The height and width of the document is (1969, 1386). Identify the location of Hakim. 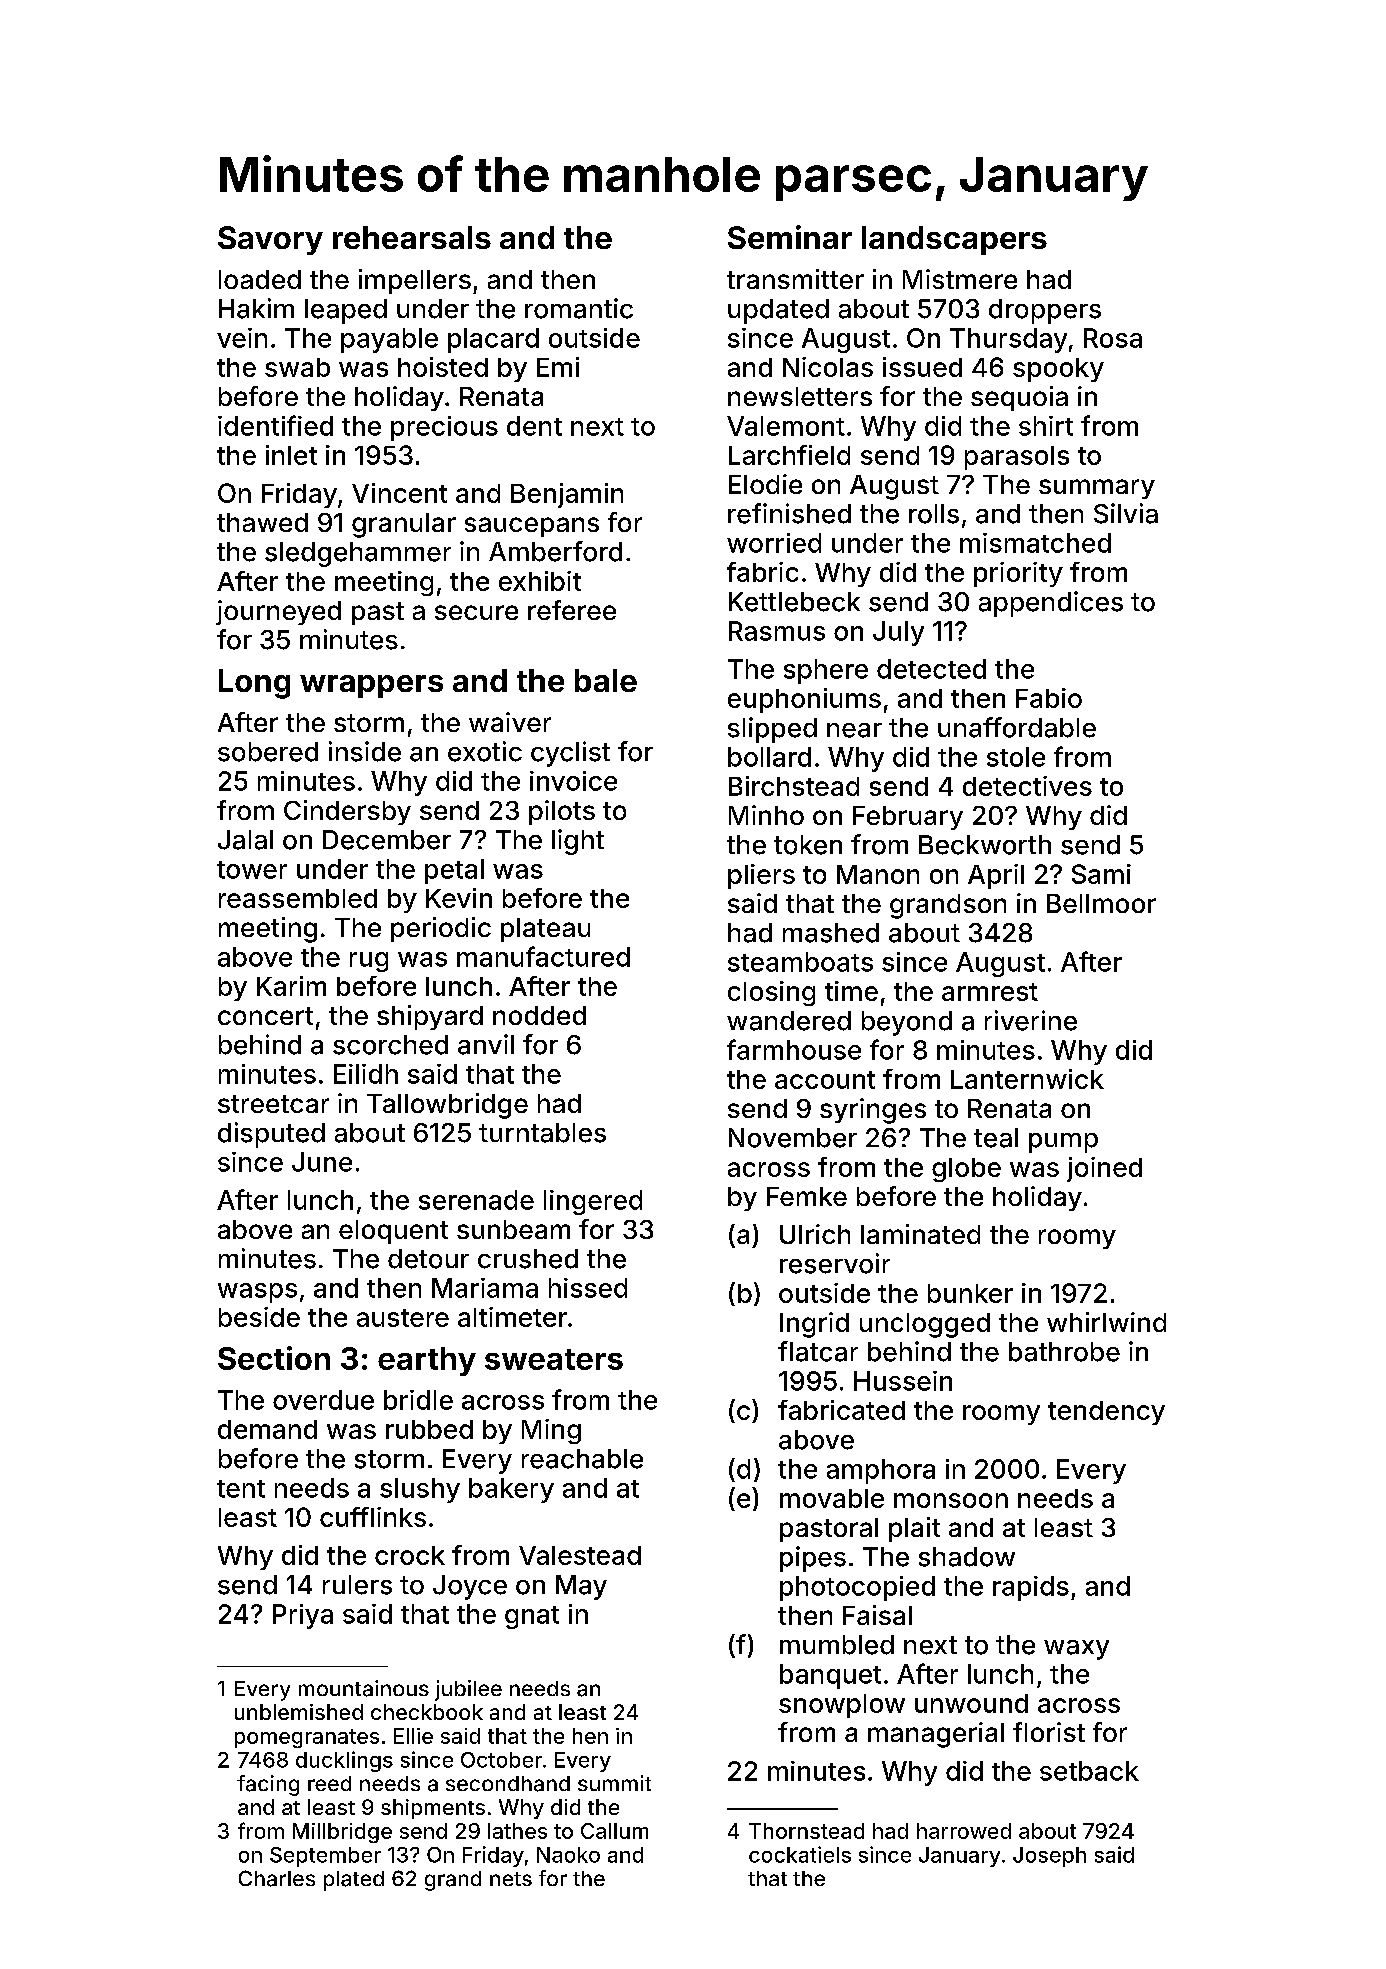
(256, 308).
